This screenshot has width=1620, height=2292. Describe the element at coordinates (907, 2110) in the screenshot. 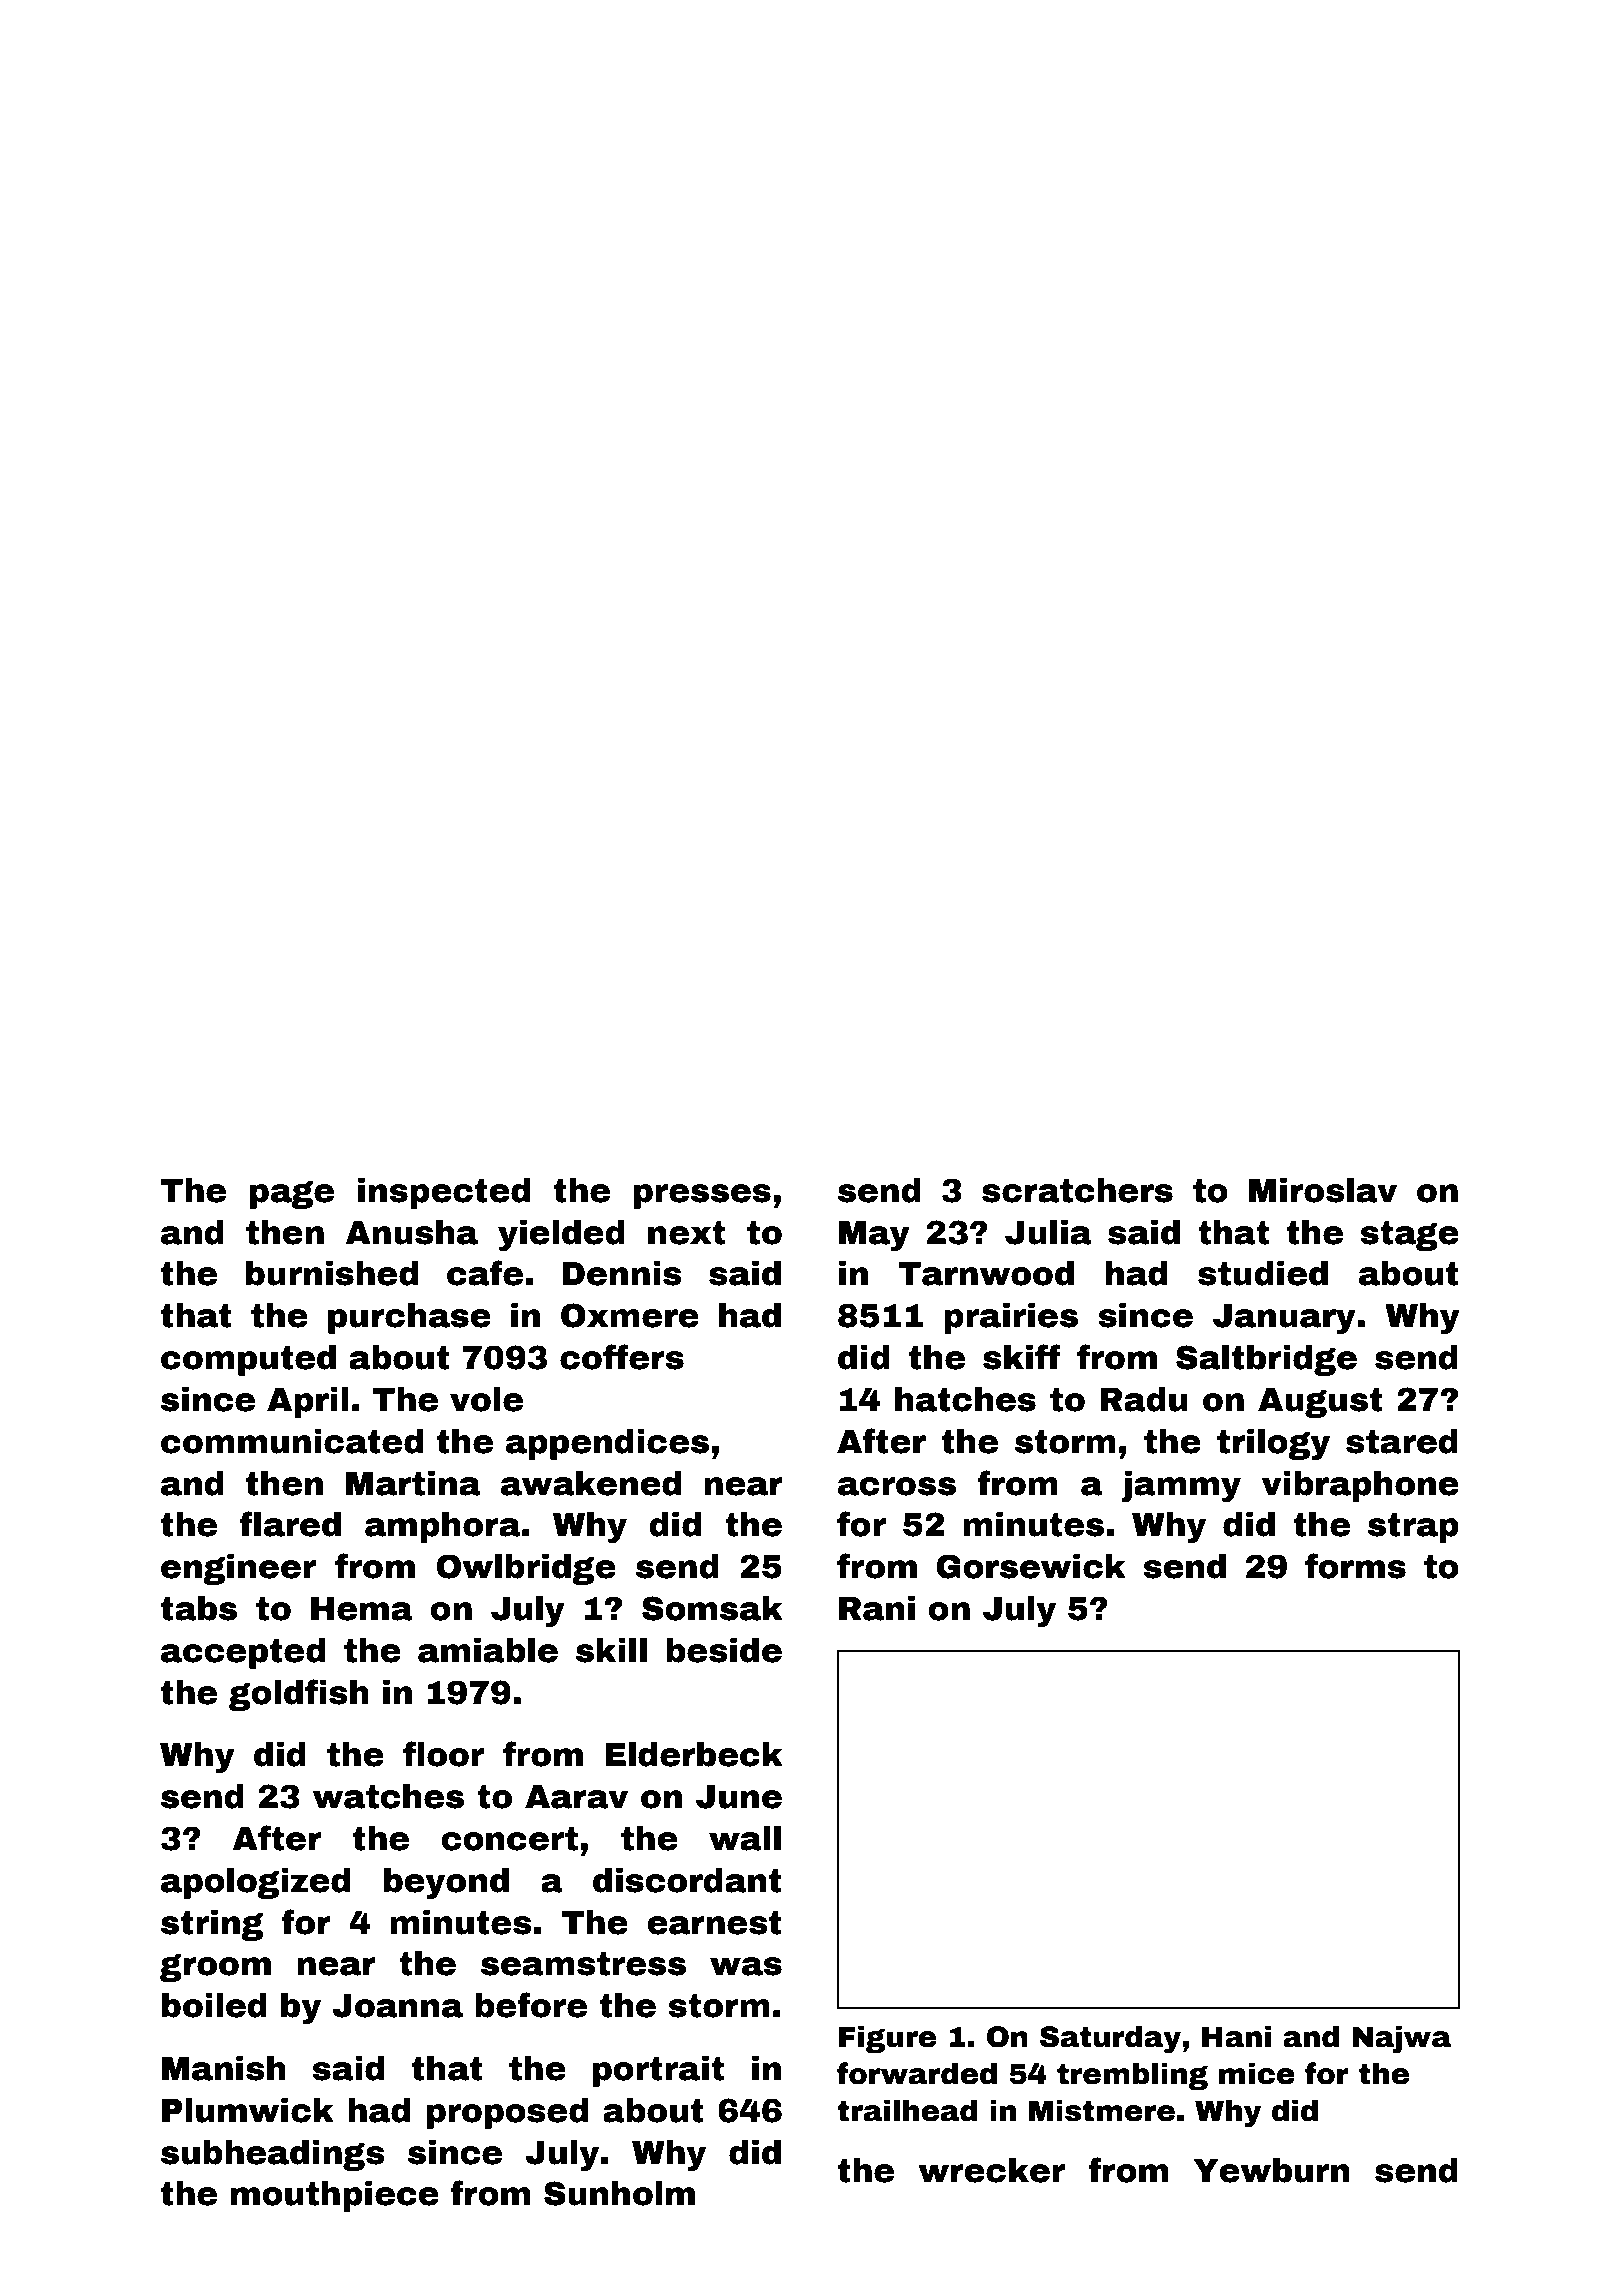

I see `trailhead` at that location.
